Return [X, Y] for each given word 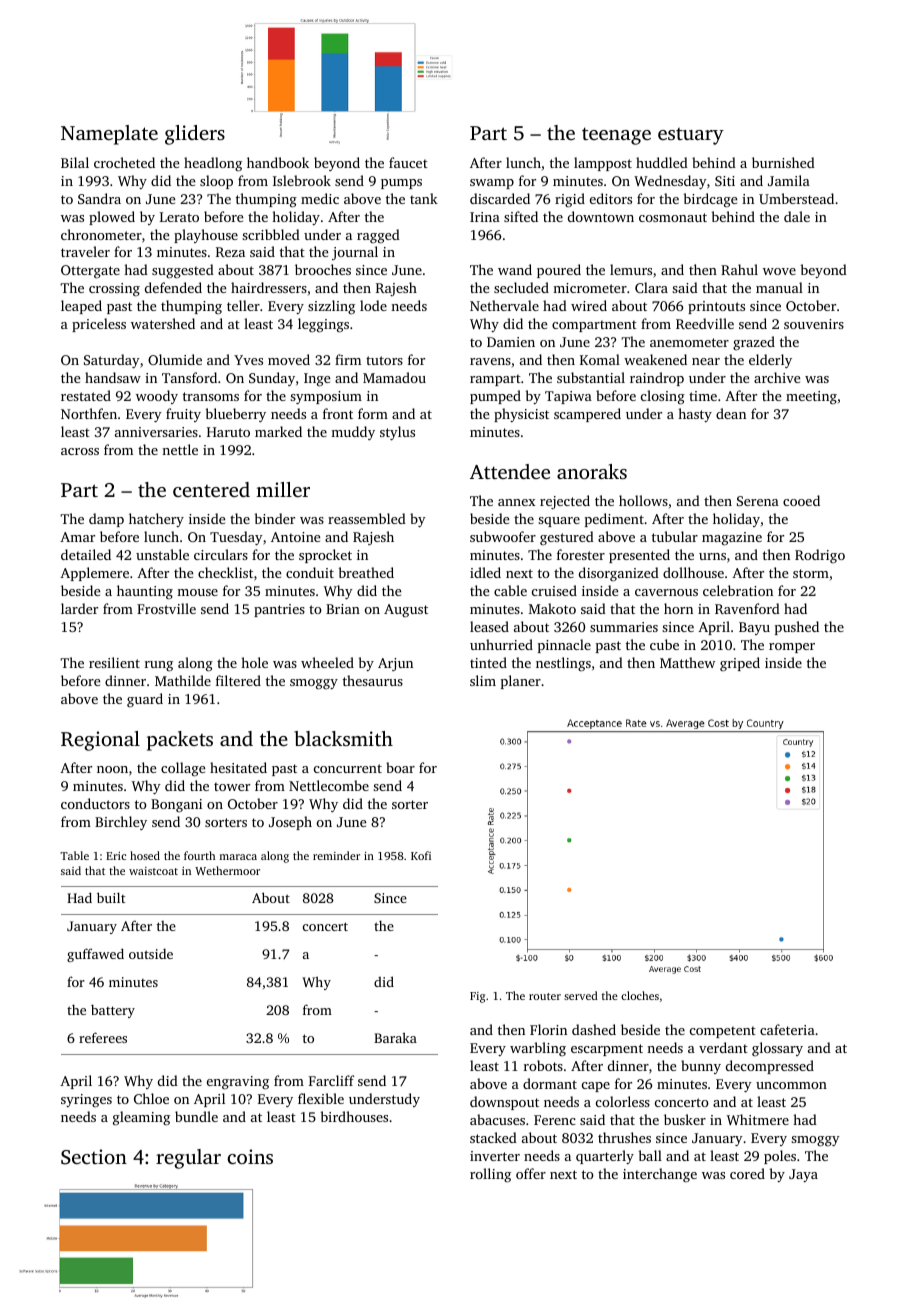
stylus [397, 433]
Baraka [395, 1037]
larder [79, 608]
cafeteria [787, 1029]
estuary [691, 136]
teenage [616, 136]
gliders [195, 135]
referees [103, 1037]
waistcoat [153, 871]
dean [731, 413]
